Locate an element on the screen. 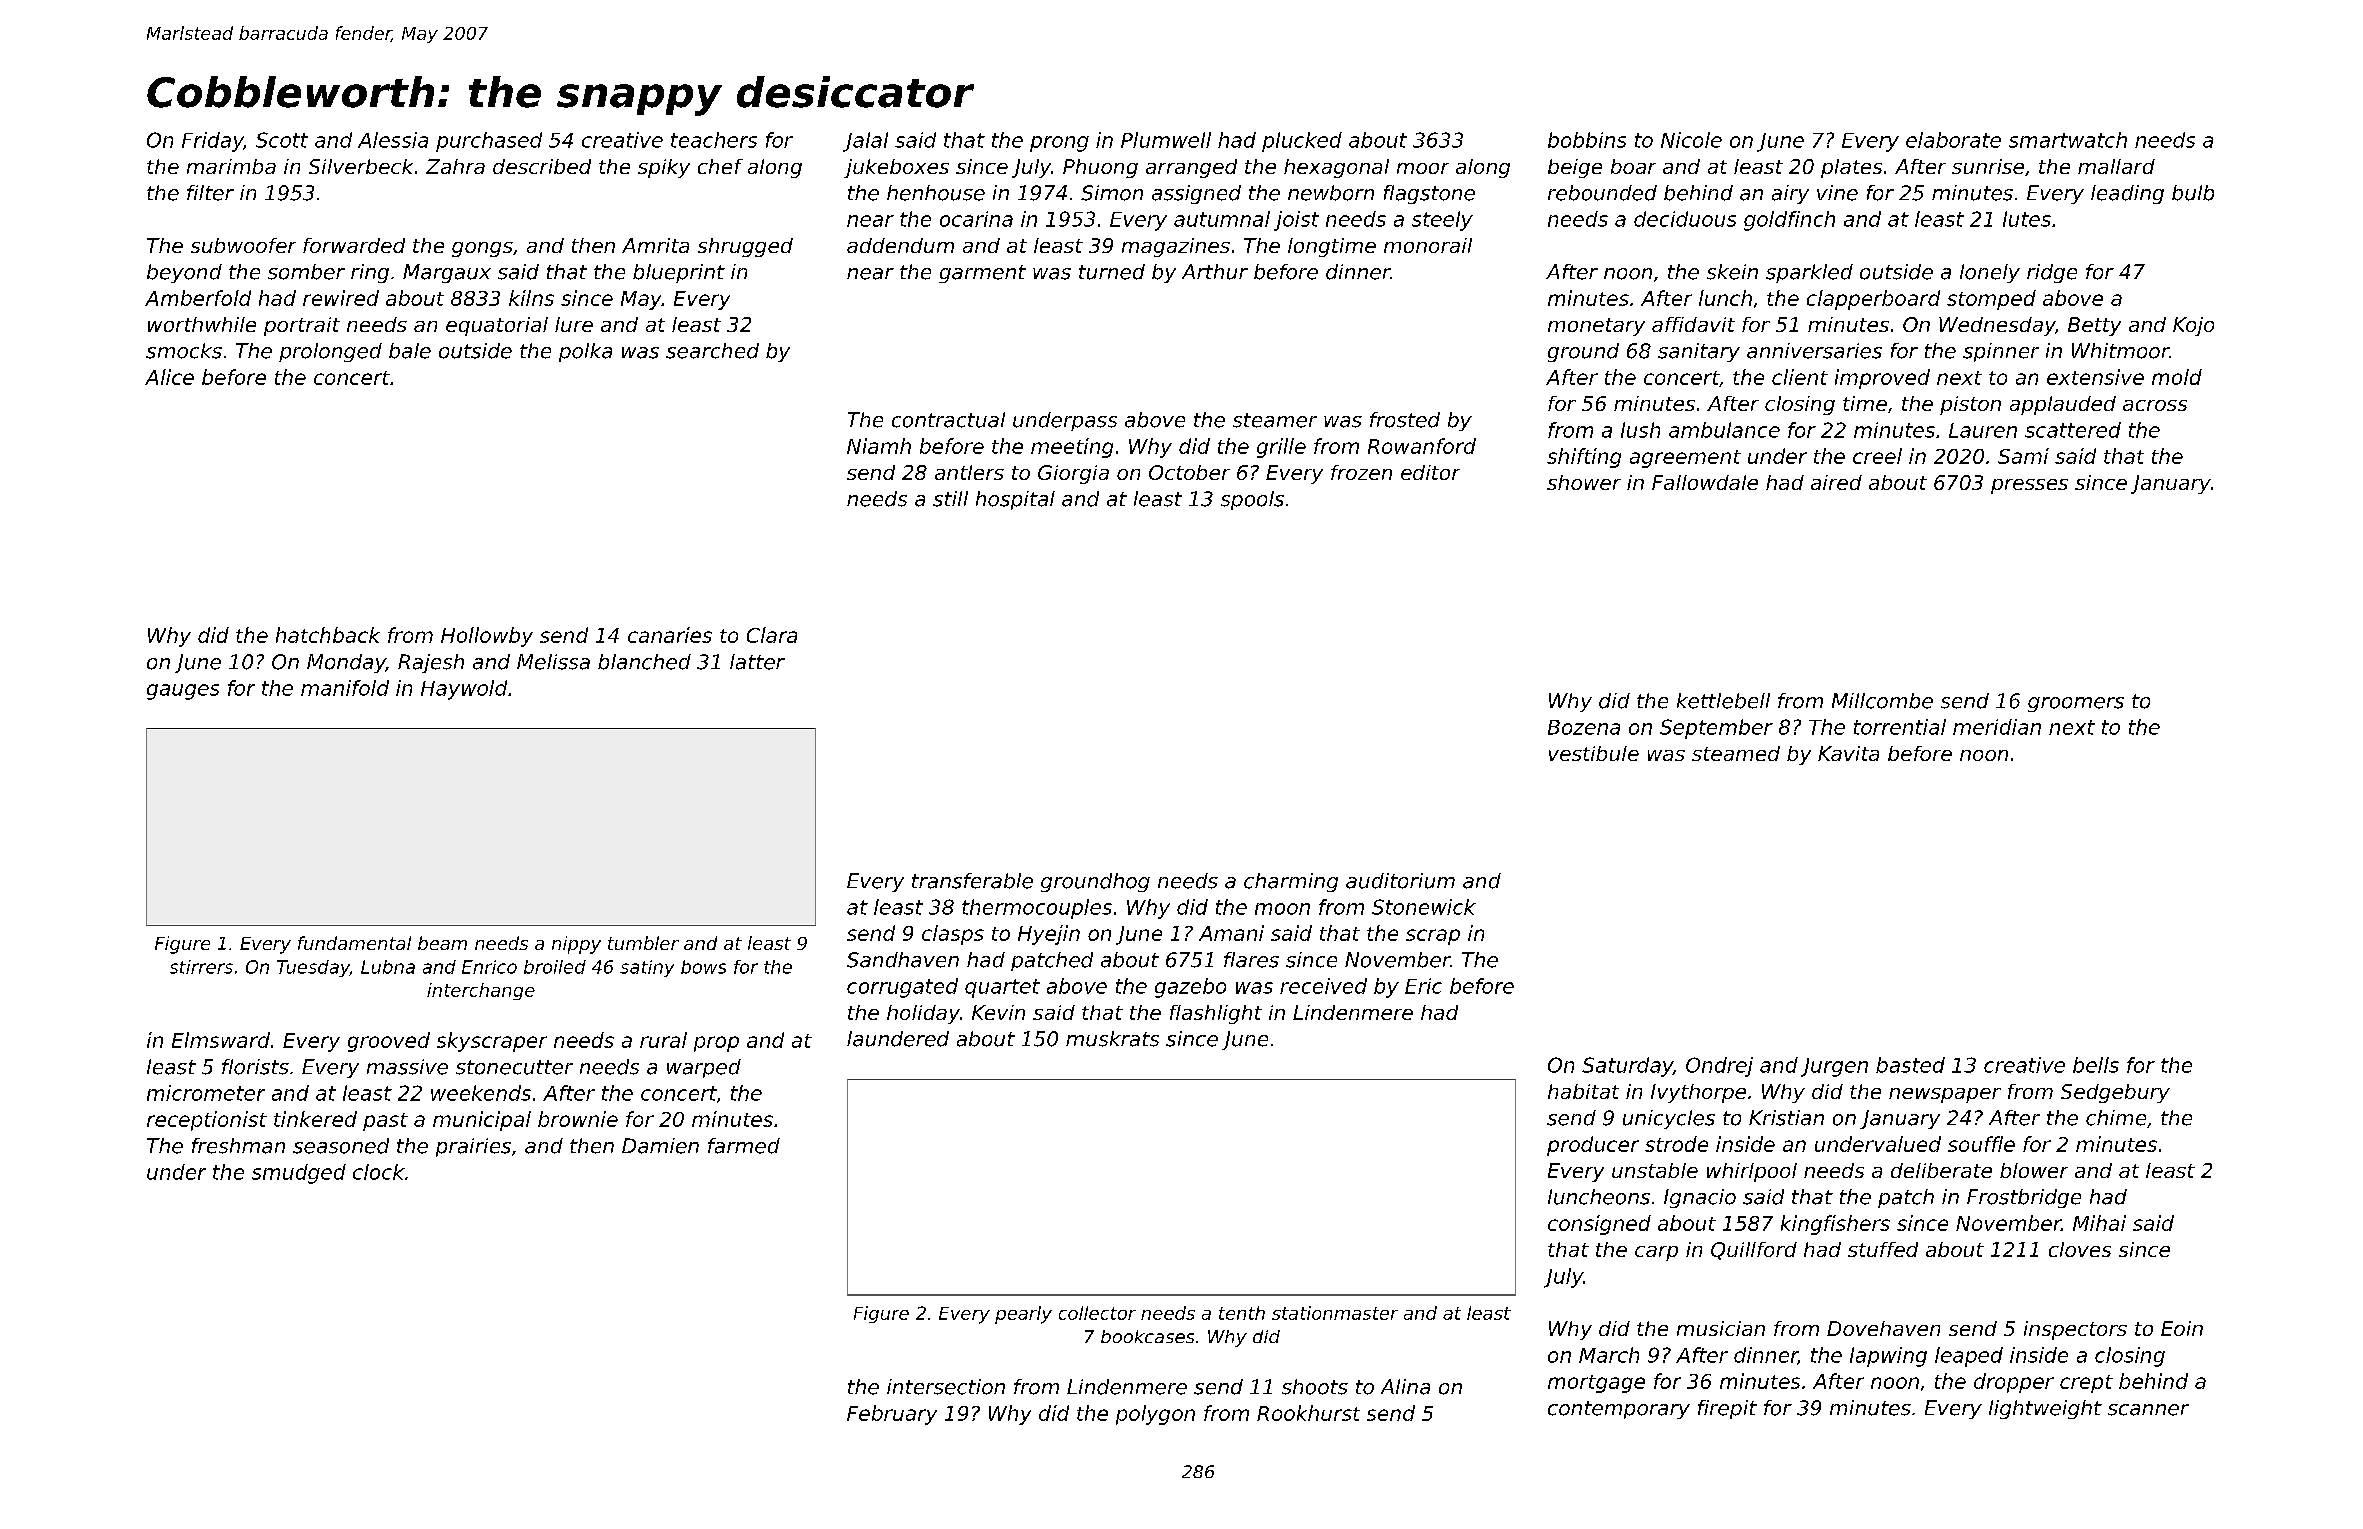 The height and width of the screenshot is (1529, 2363). Scott is located at coordinates (282, 140).
